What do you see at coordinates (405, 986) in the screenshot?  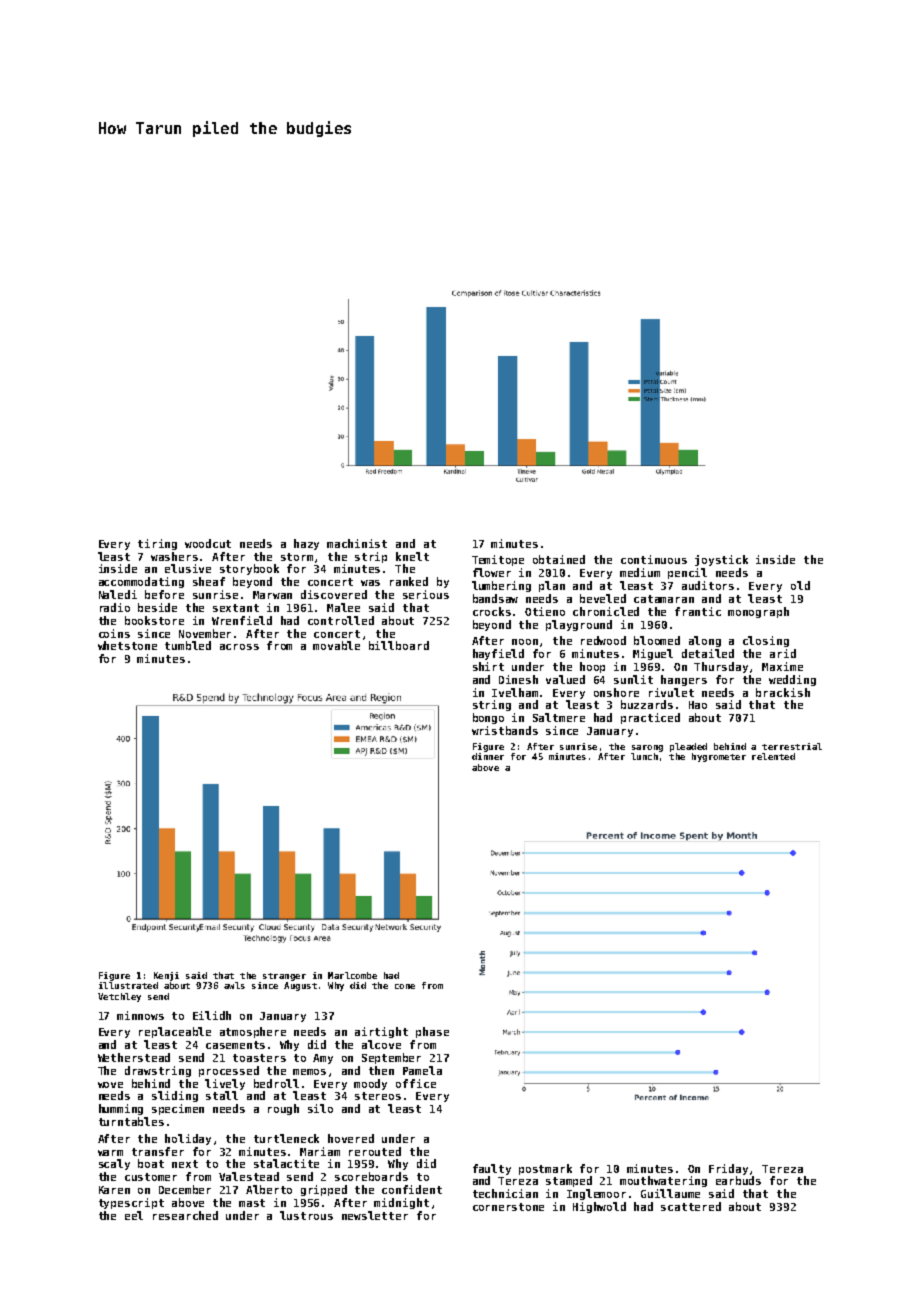 I see `cone` at bounding box center [405, 986].
